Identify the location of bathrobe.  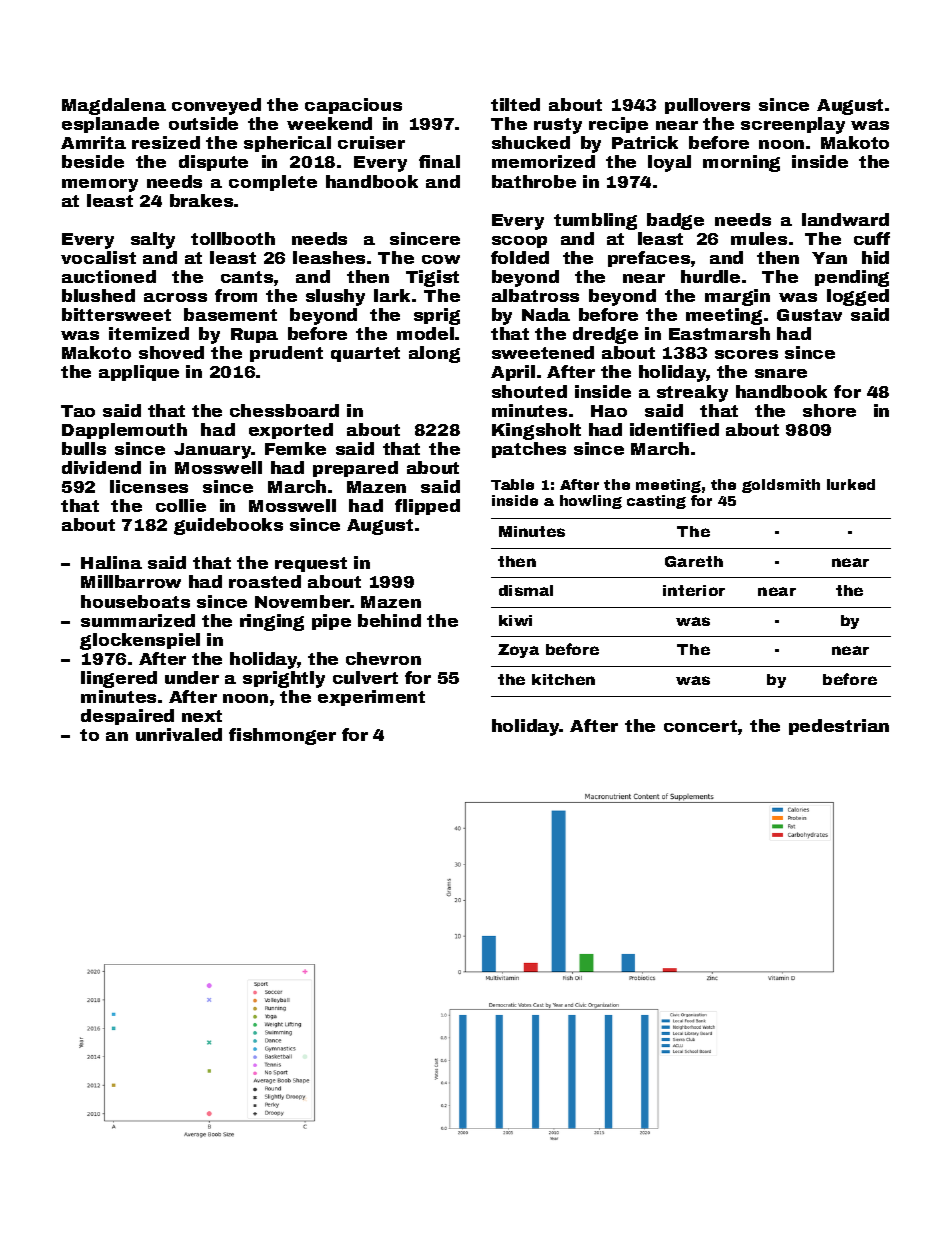
(534, 181).
